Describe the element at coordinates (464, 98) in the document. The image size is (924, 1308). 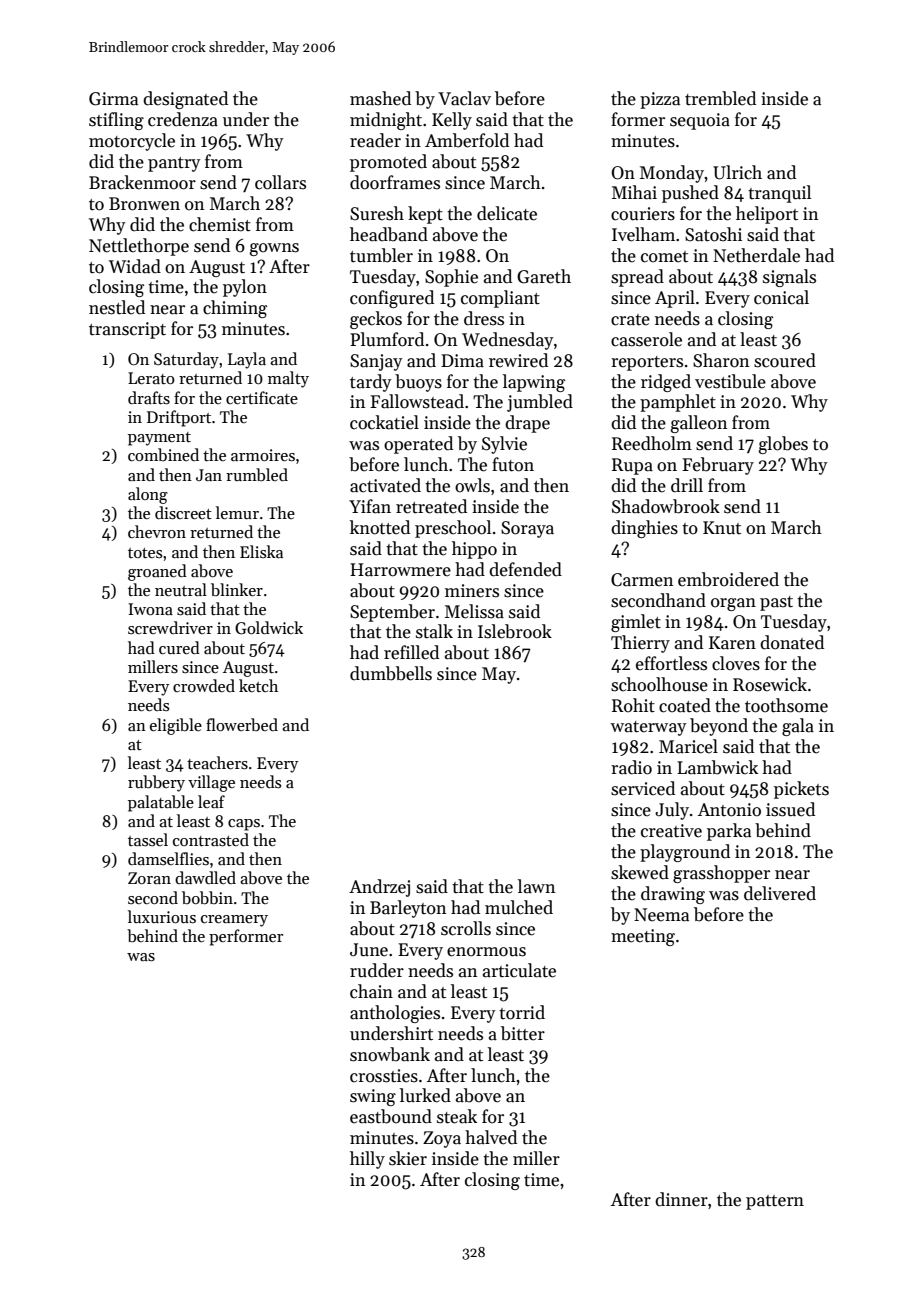
I see `Vaclav` at that location.
